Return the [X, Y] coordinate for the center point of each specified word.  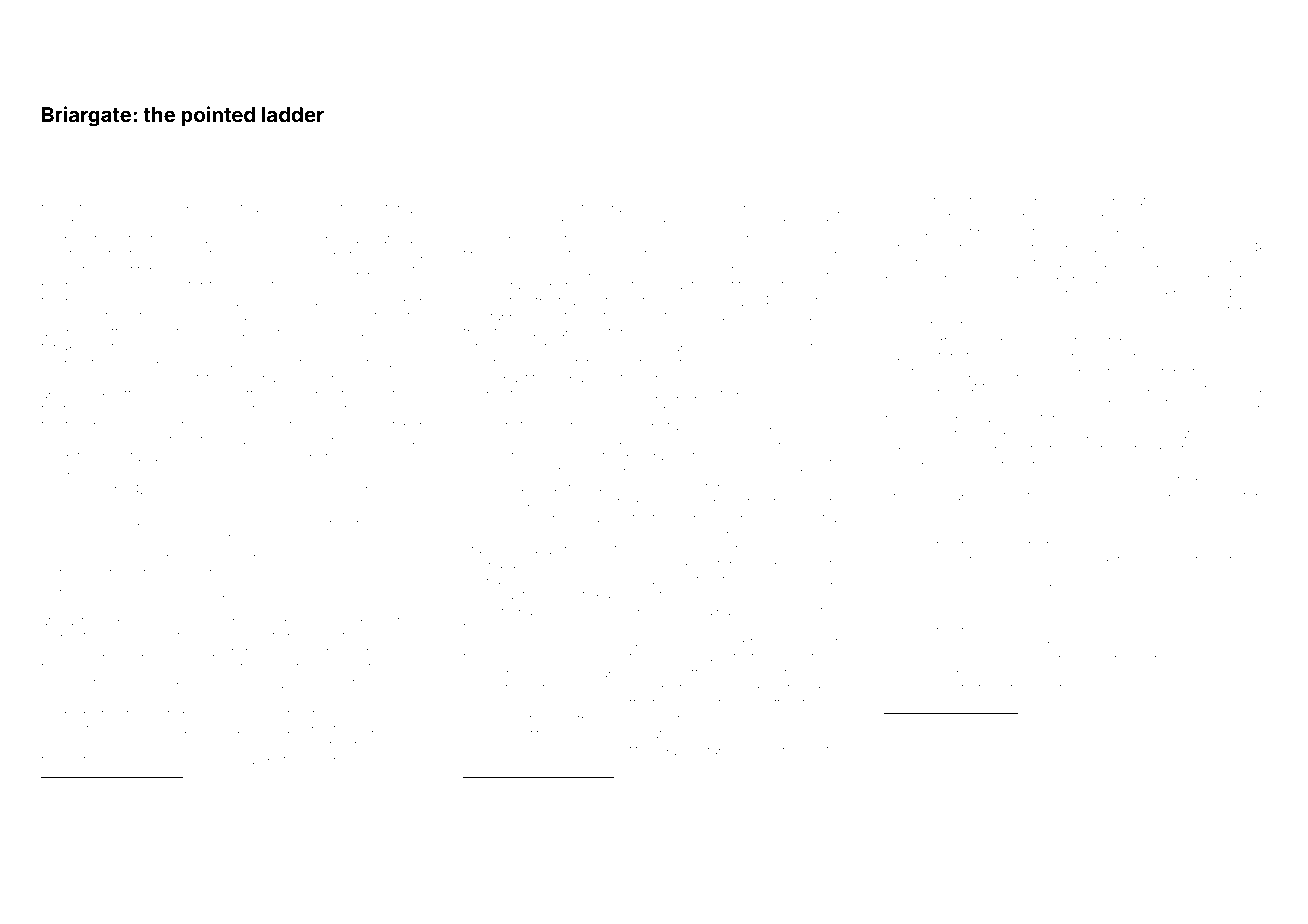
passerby [913, 219]
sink [77, 667]
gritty [505, 303]
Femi [1100, 294]
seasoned [185, 760]
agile [260, 364]
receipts [821, 642]
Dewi [1021, 616]
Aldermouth [750, 208]
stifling [542, 735]
